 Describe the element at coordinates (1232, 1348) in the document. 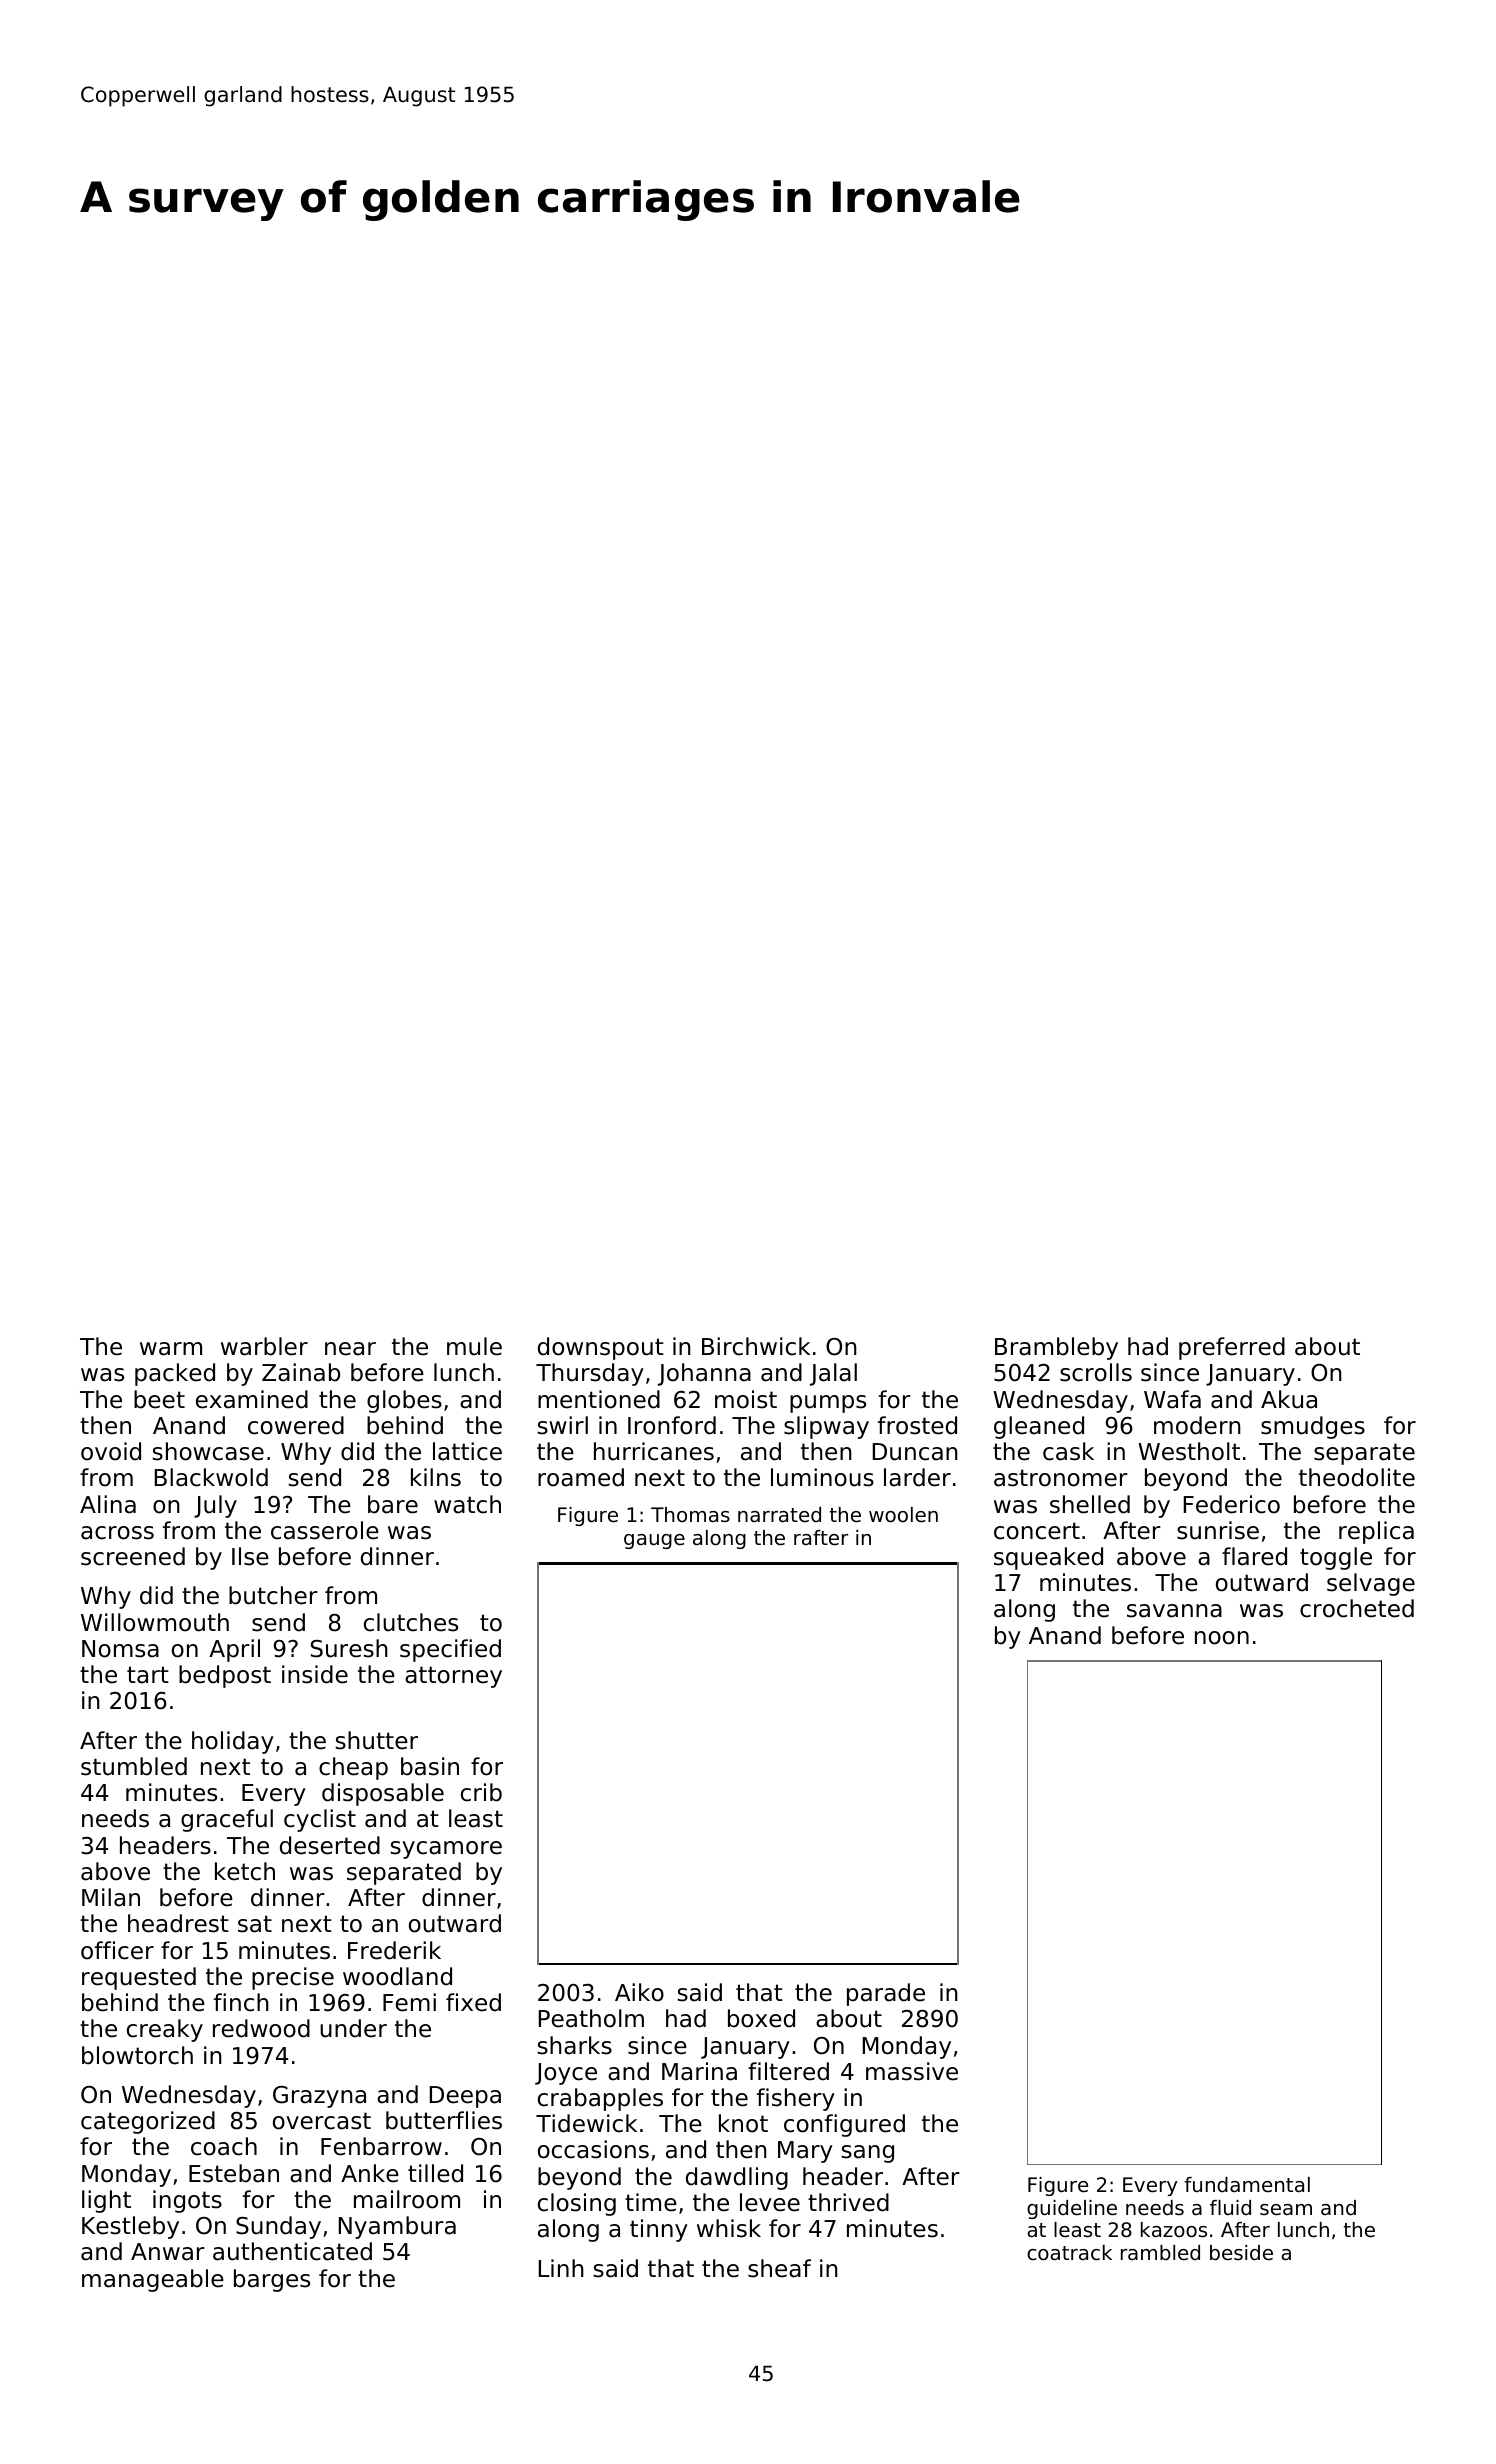

I see `preferred` at that location.
